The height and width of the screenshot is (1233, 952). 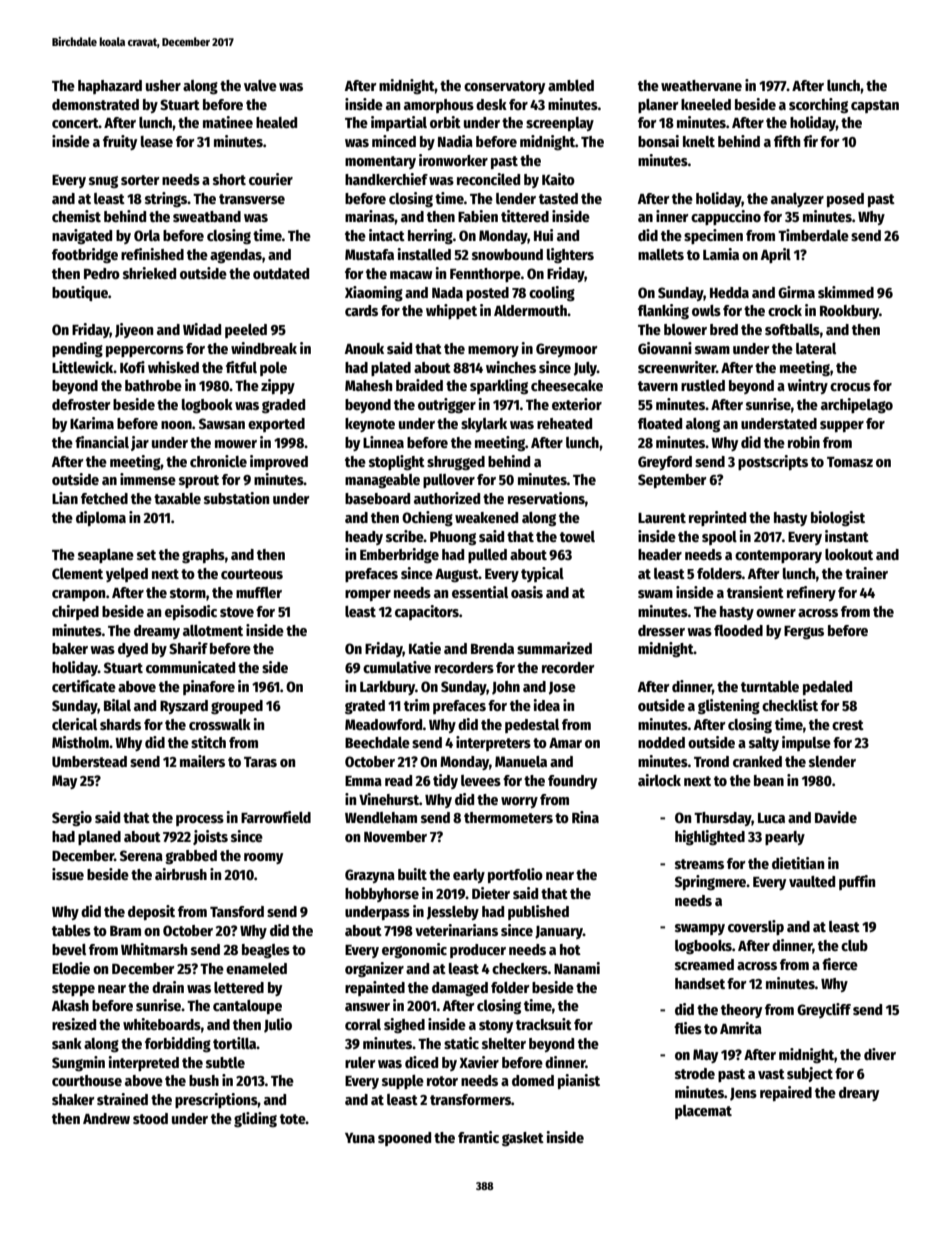 What do you see at coordinates (701, 85) in the screenshot?
I see `weathervane` at bounding box center [701, 85].
